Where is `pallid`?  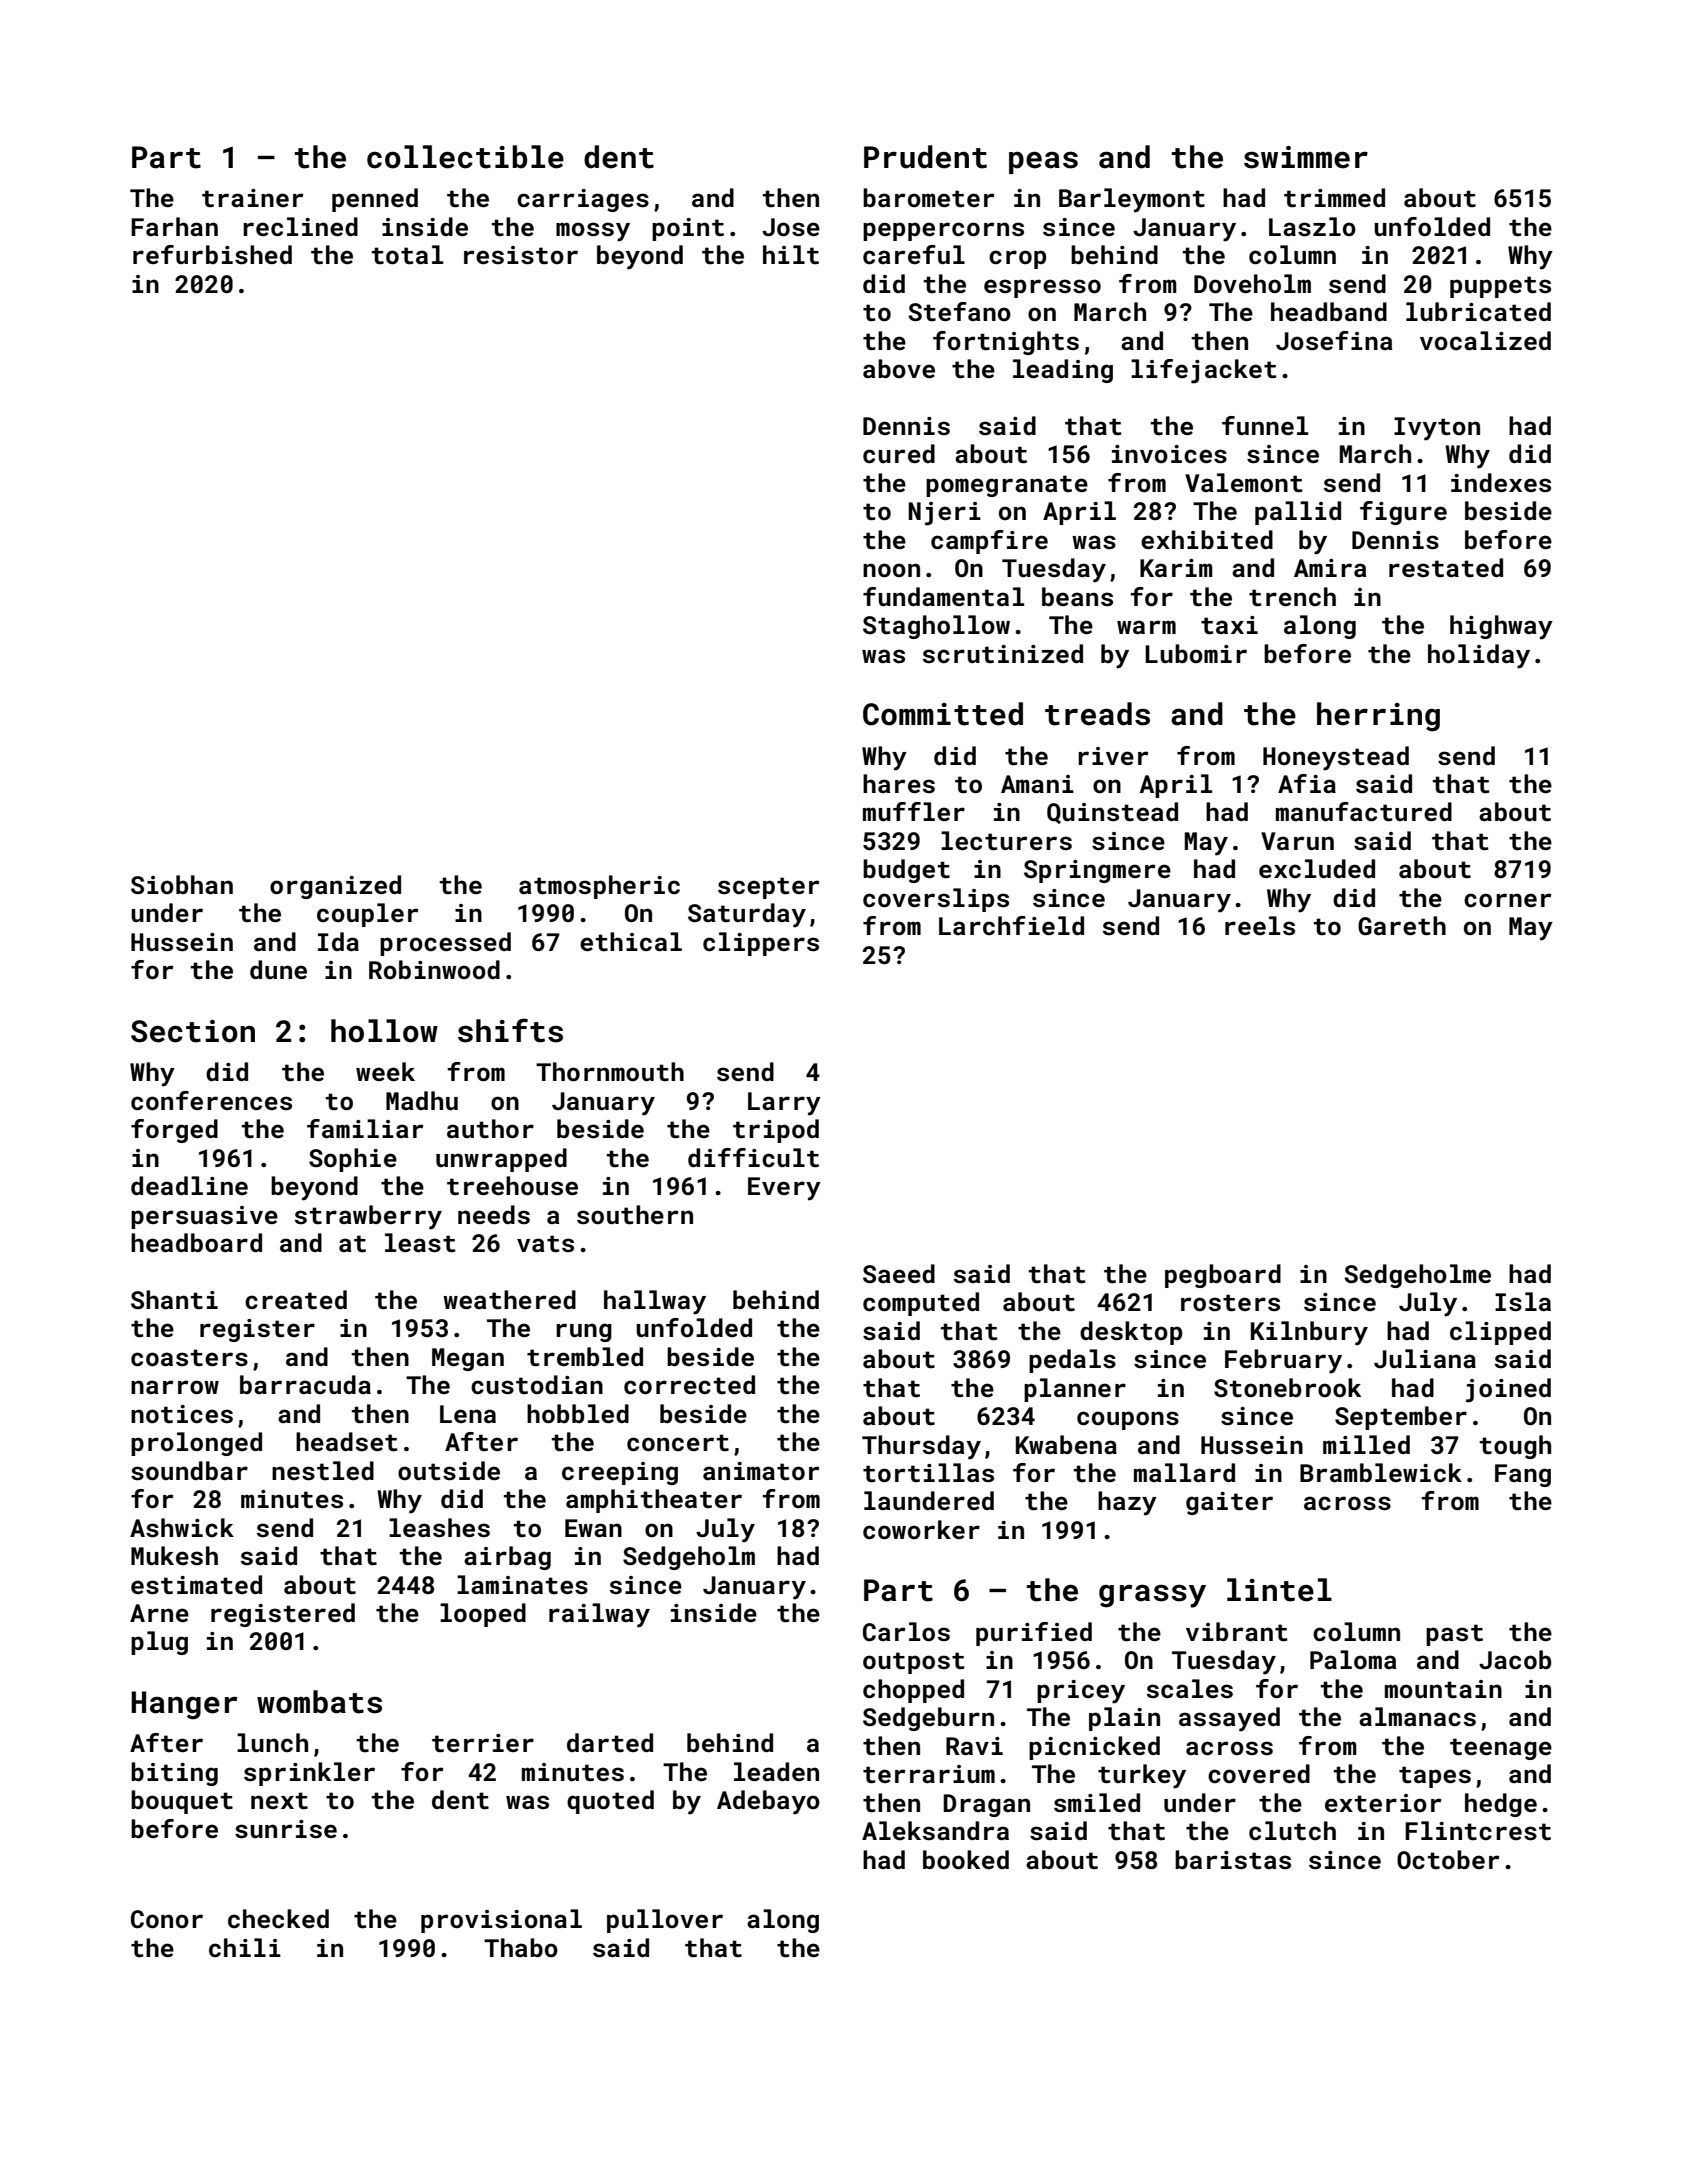 pallid is located at coordinates (1298, 513).
